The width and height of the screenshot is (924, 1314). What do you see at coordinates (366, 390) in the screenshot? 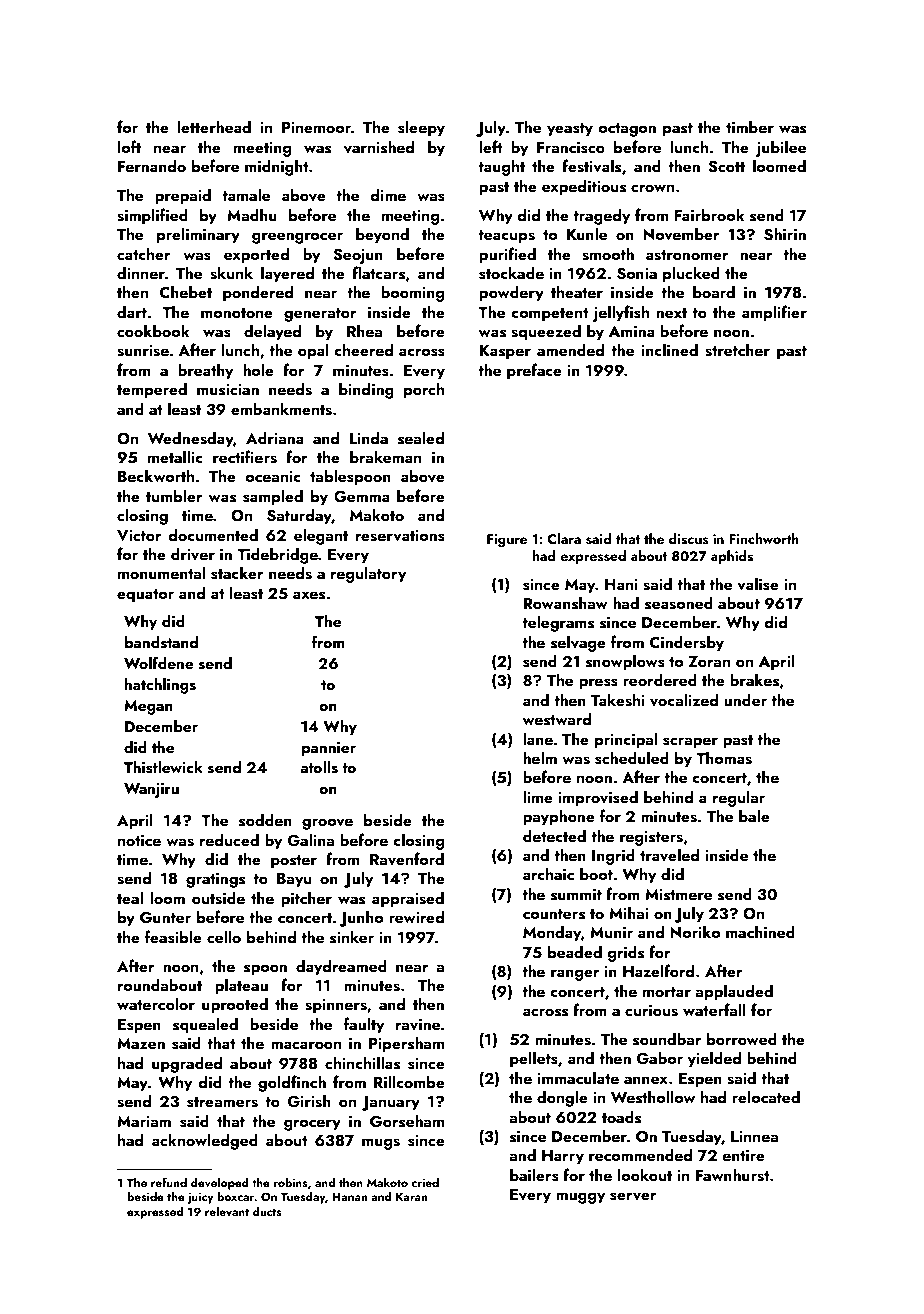
I see `binding` at bounding box center [366, 390].
